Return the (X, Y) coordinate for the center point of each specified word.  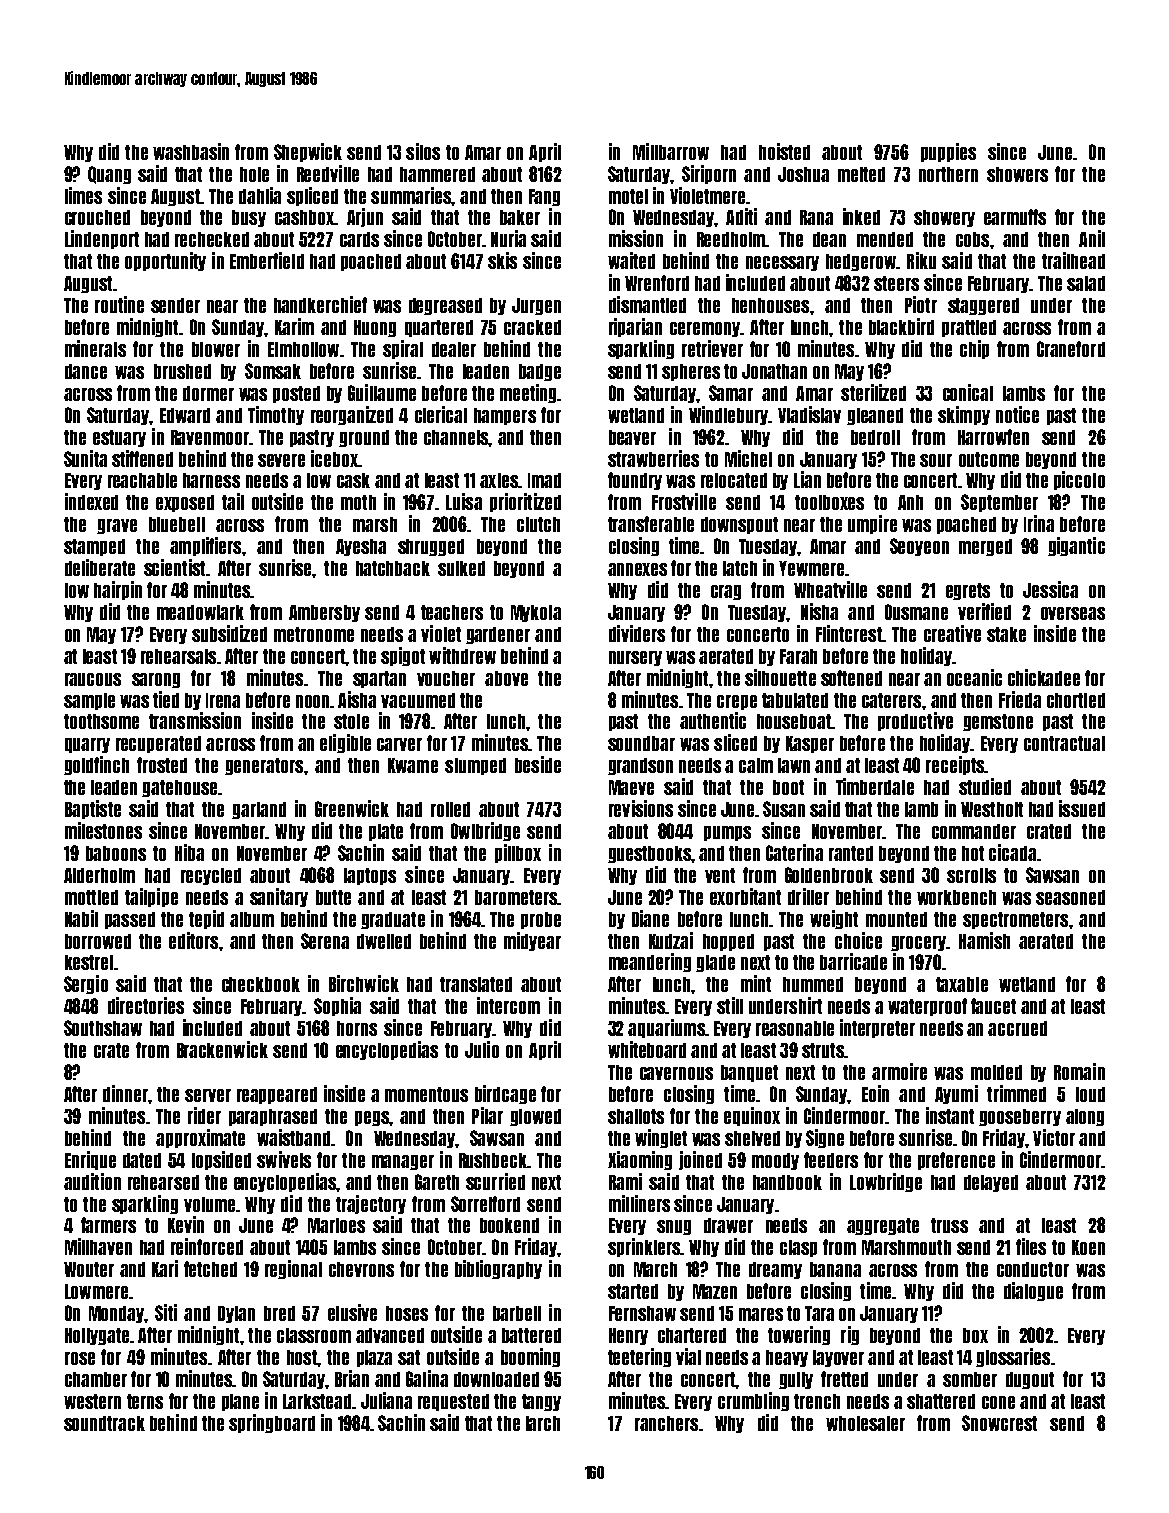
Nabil (81, 918)
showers (1017, 174)
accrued (1017, 1028)
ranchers (666, 1423)
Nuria (508, 238)
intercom (508, 1005)
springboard (272, 1423)
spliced (312, 196)
